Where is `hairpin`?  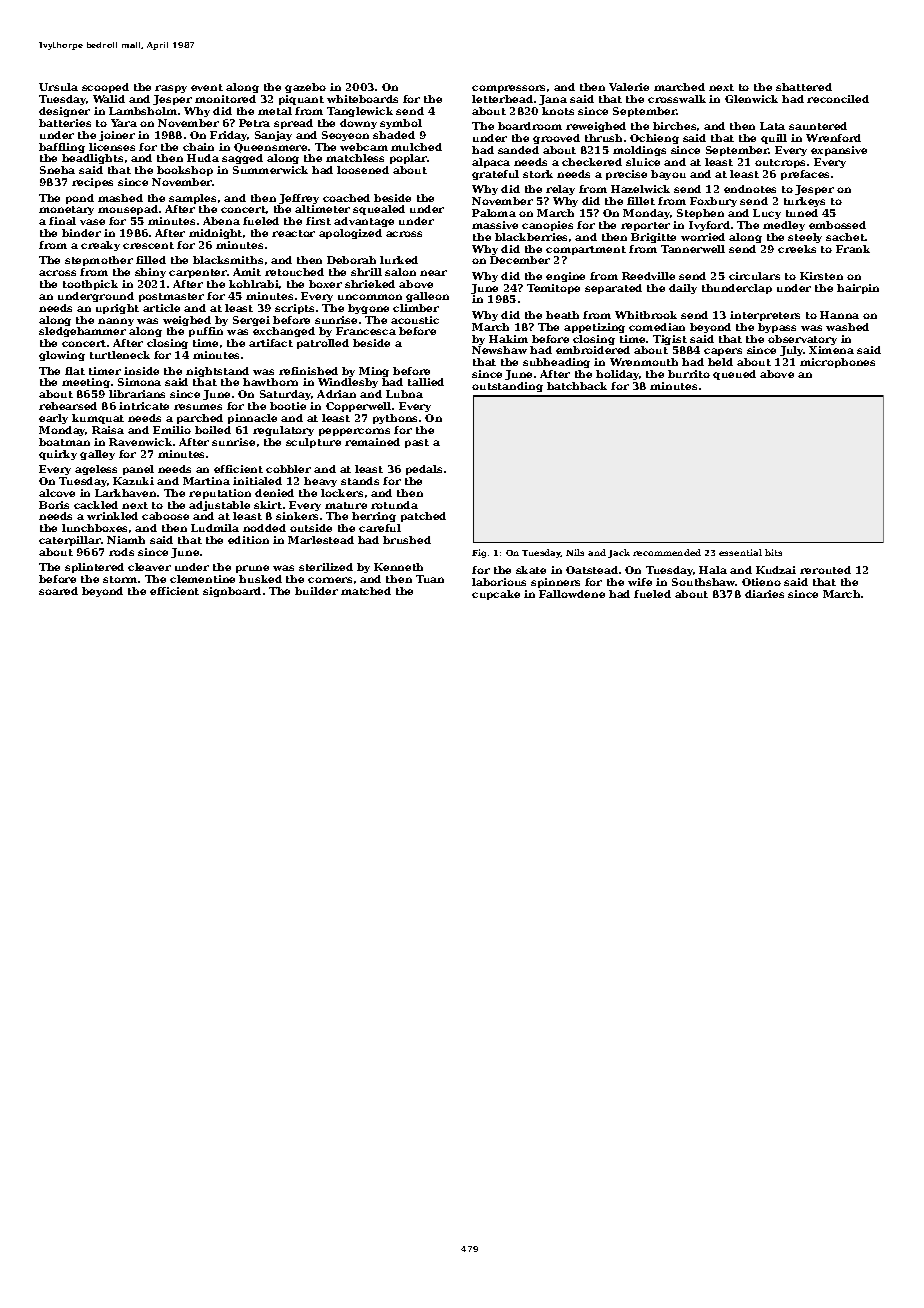 hairpin is located at coordinates (858, 289).
